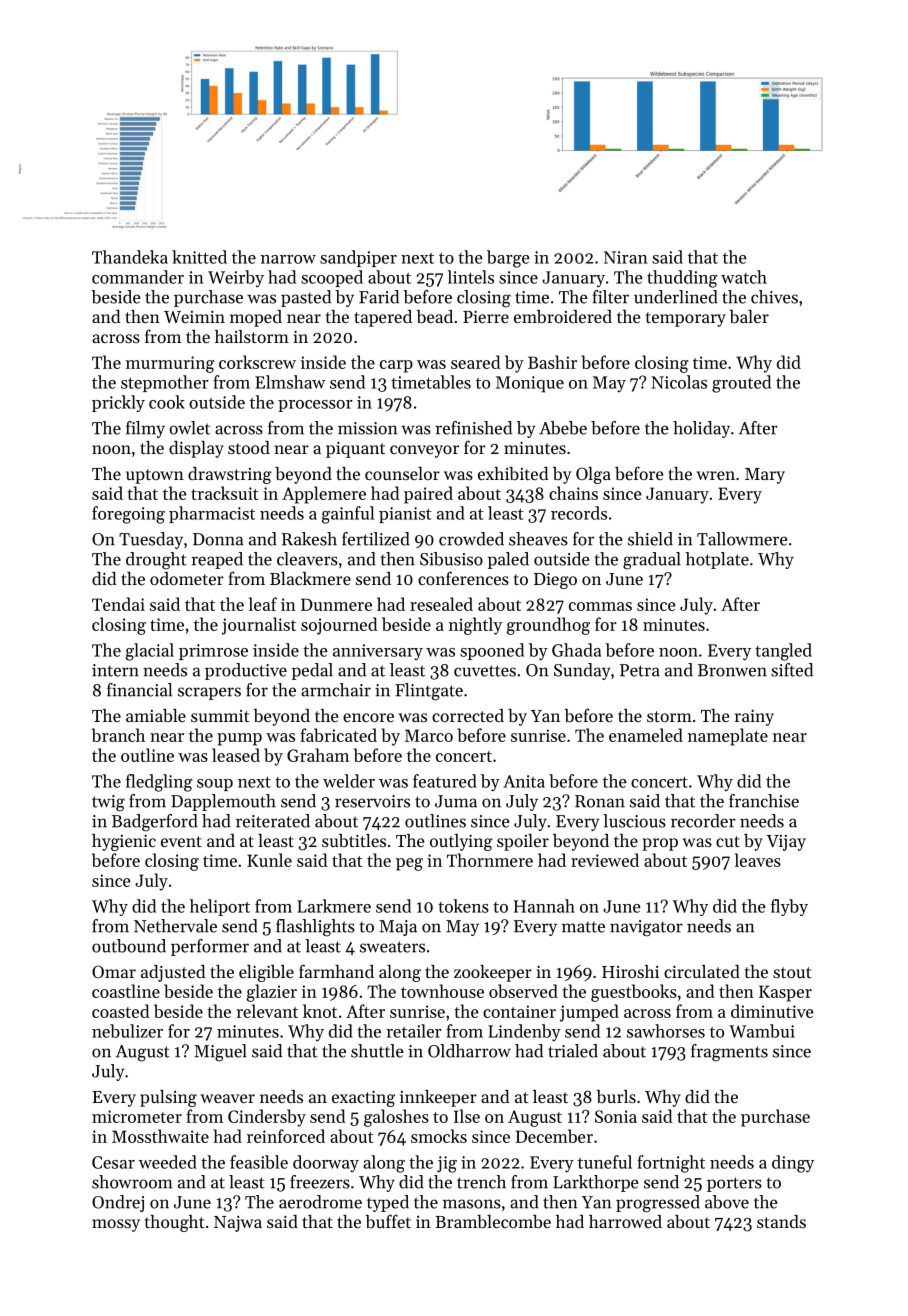 This screenshot has height=1316, width=908. What do you see at coordinates (576, 650) in the screenshot?
I see `Ghada` at bounding box center [576, 650].
